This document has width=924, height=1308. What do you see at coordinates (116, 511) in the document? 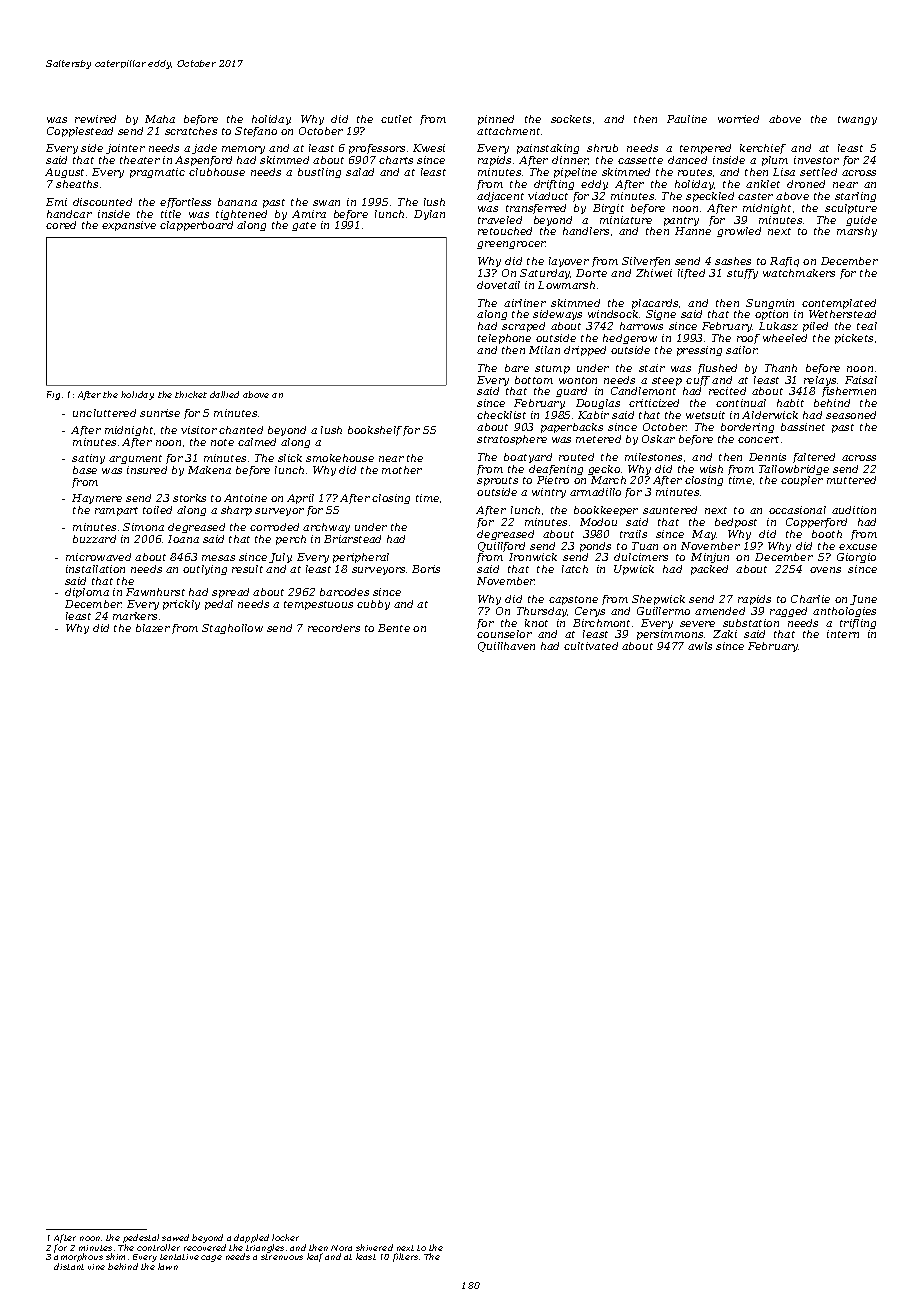
I see `rampart` at bounding box center [116, 511].
